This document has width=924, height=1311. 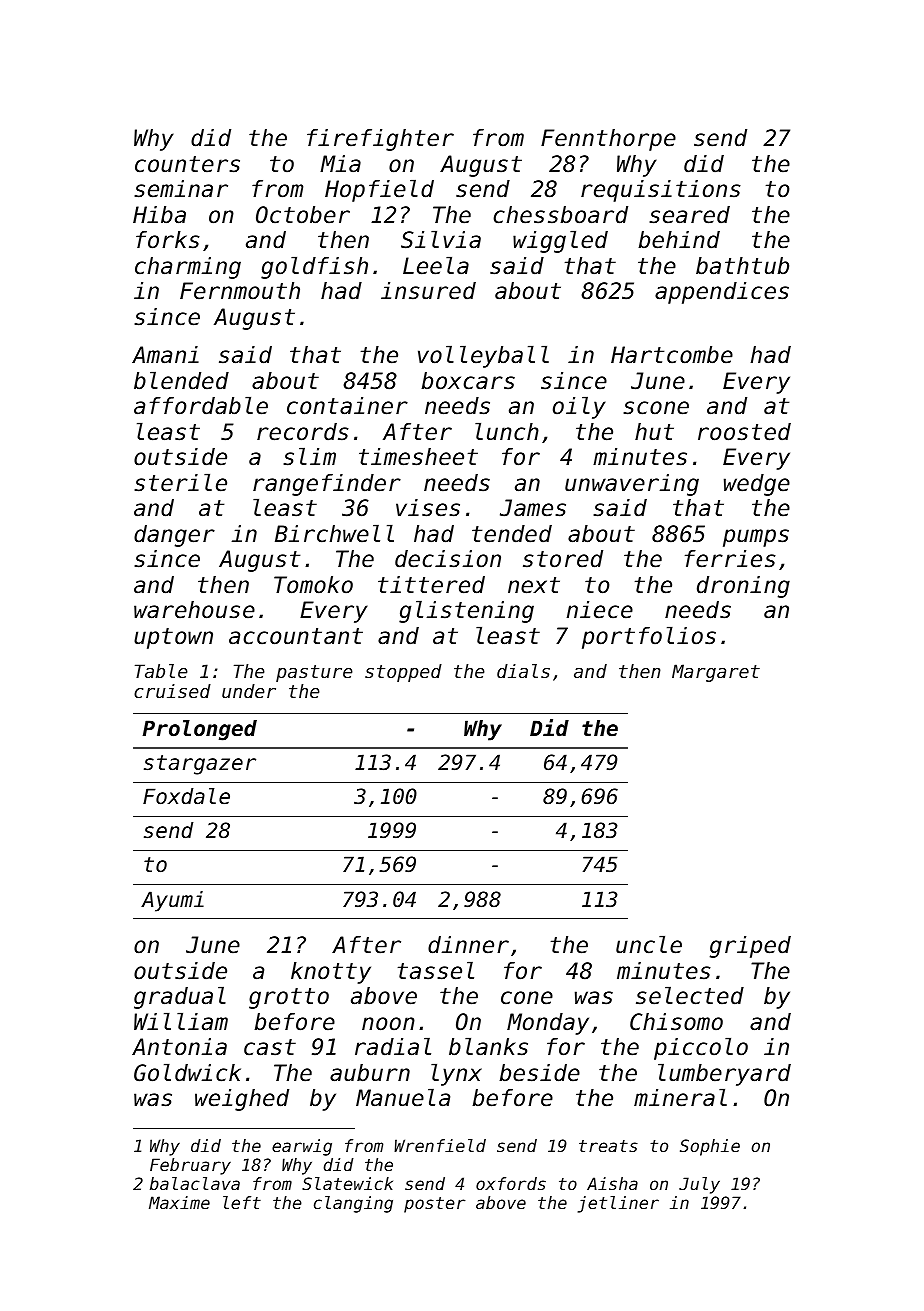 I want to click on Ayumi, so click(x=172, y=901).
